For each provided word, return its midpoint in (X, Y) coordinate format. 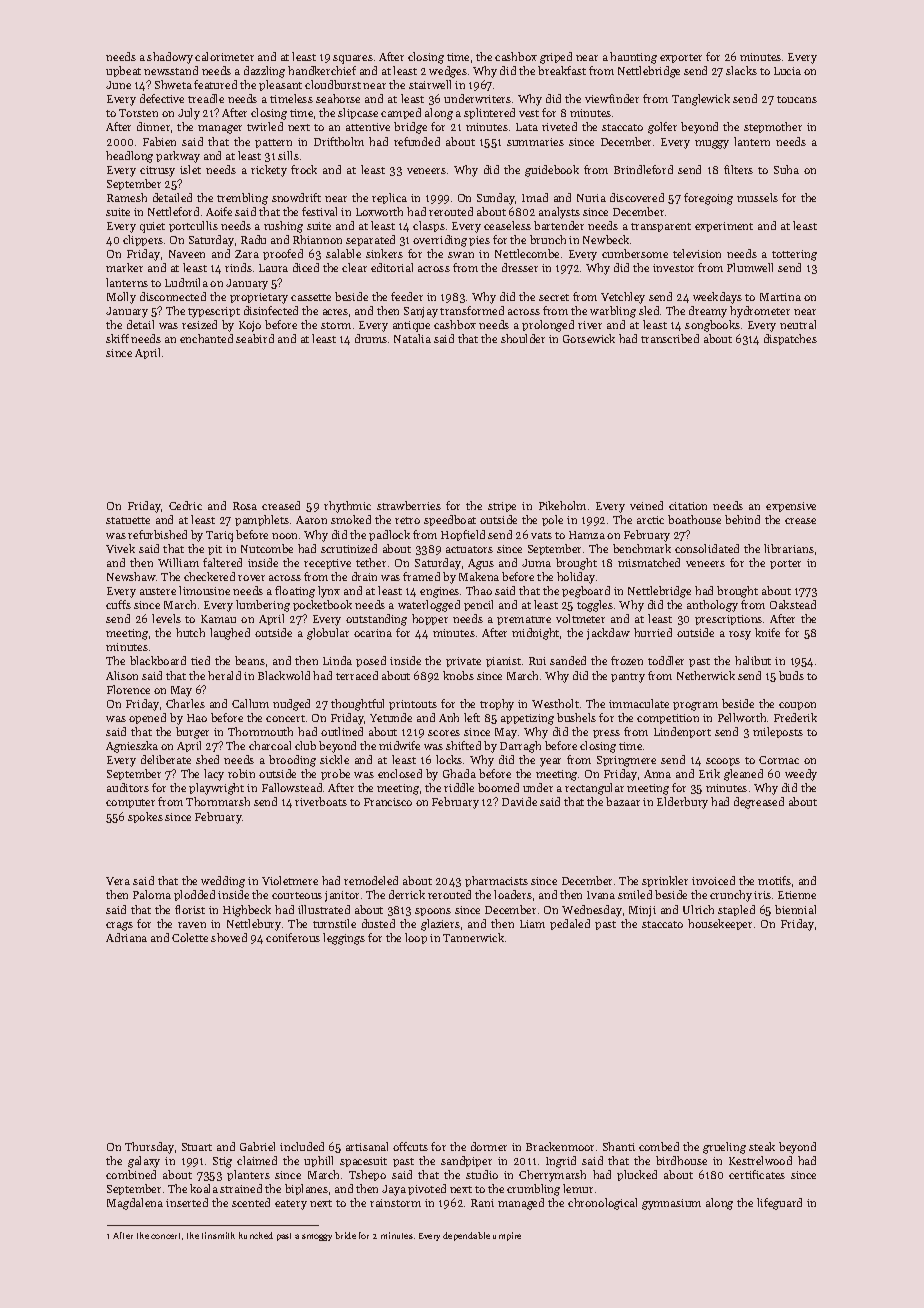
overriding (440, 241)
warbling (613, 312)
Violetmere (290, 880)
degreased (759, 803)
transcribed (670, 338)
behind (742, 519)
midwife (399, 745)
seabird (255, 338)
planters (248, 1175)
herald (224, 675)
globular (328, 634)
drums (371, 338)
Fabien (159, 141)
